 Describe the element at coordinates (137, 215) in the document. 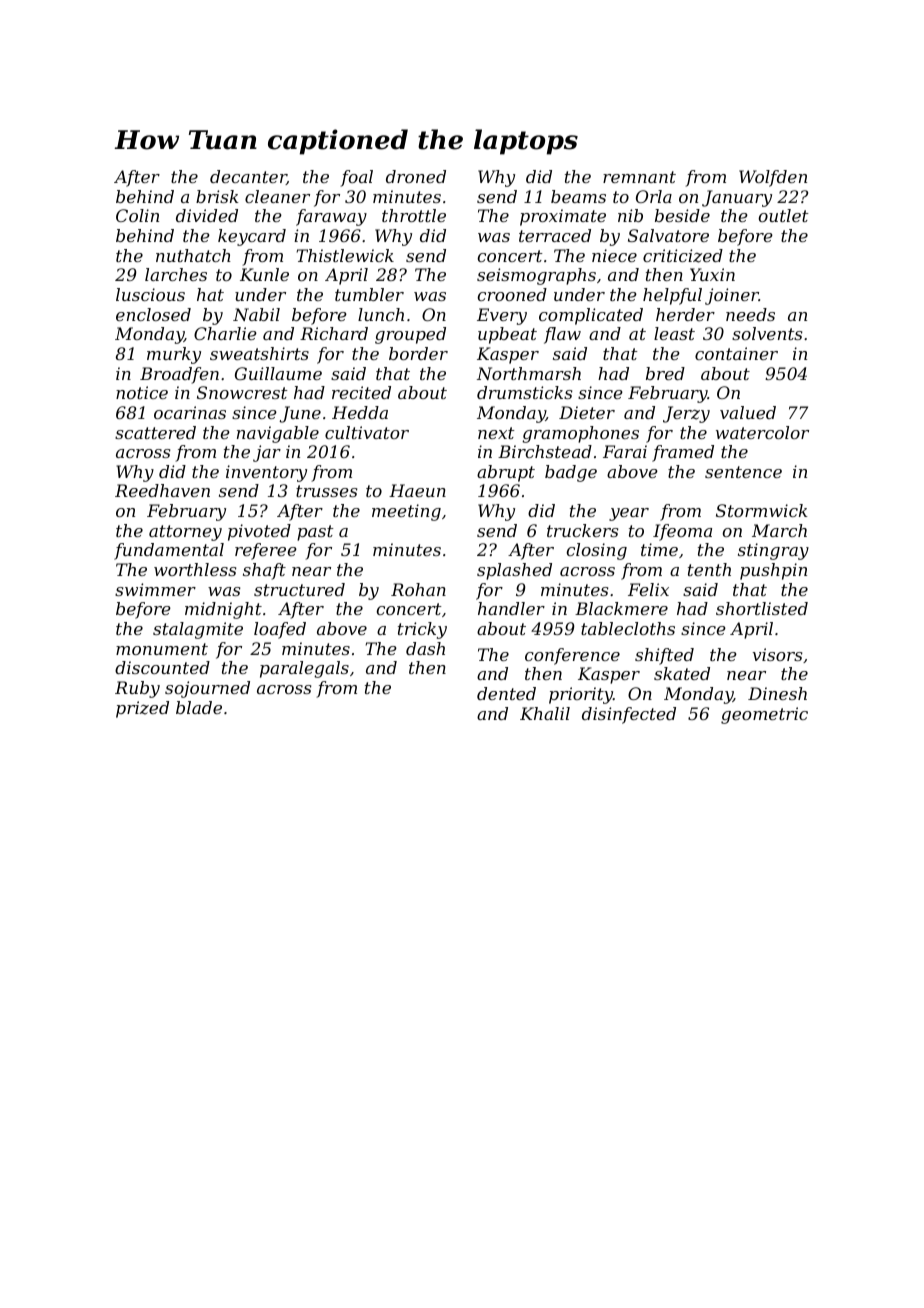

I see `Colin` at that location.
